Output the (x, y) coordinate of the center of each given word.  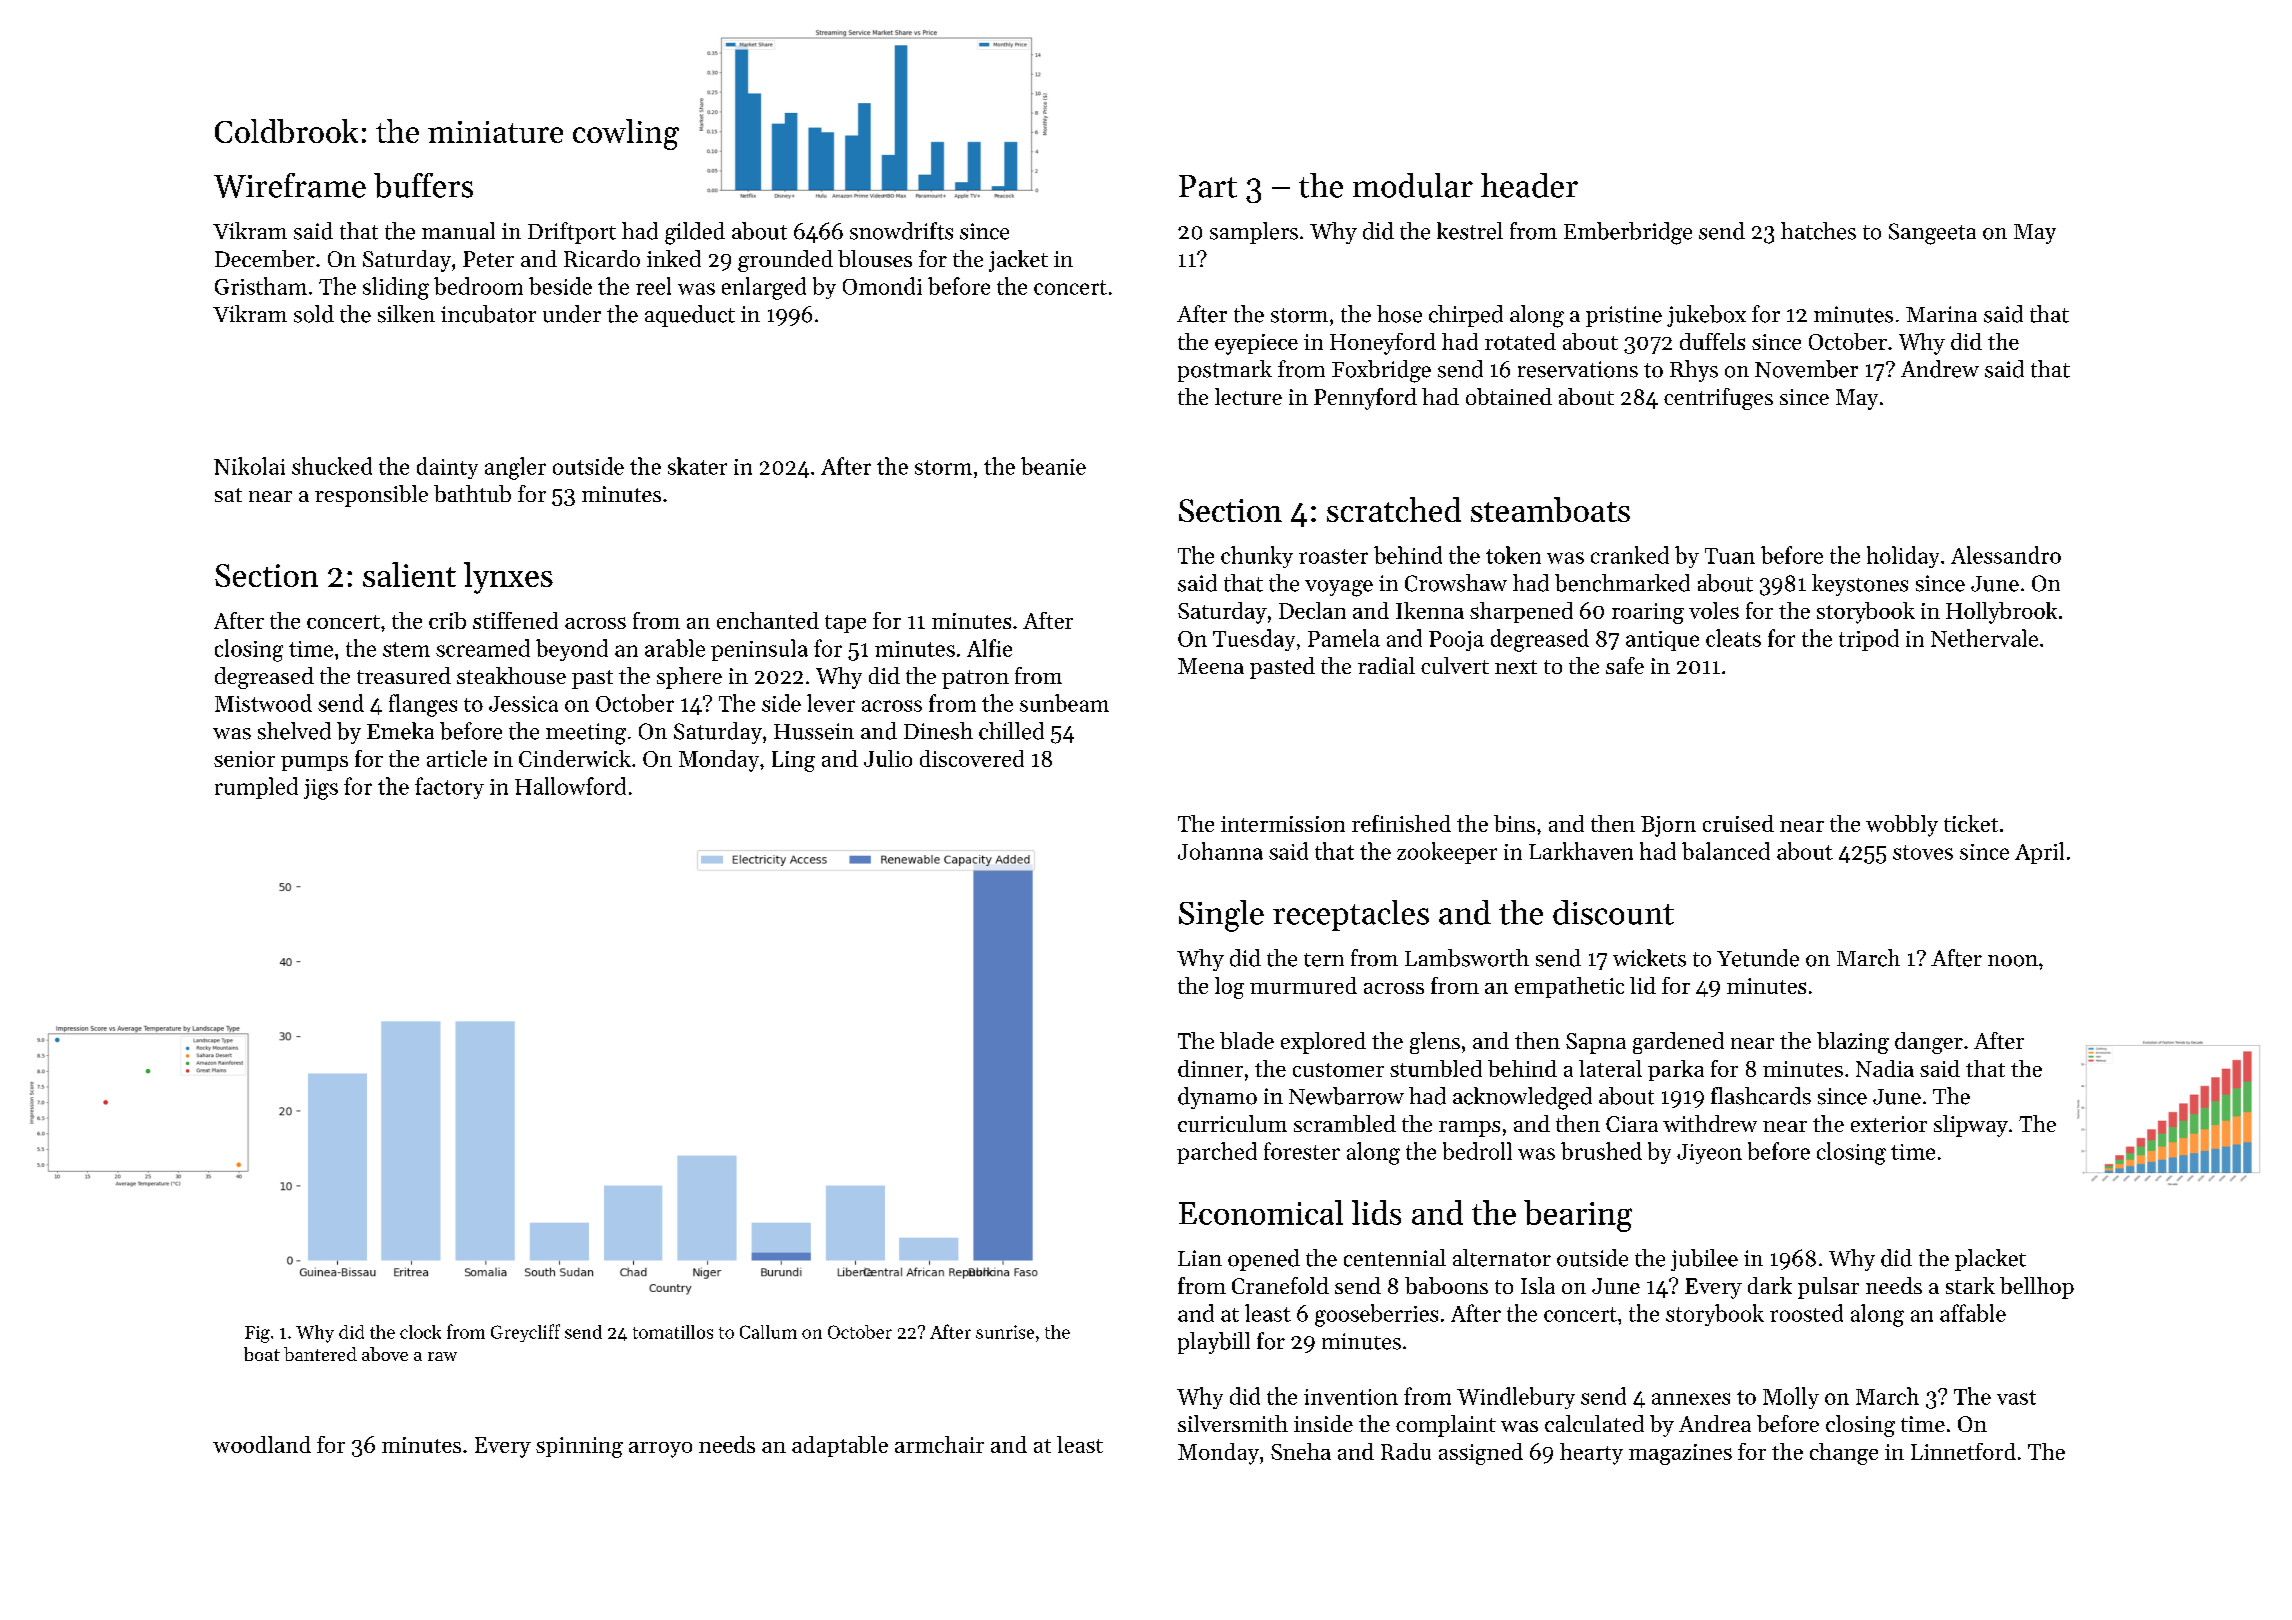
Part (1208, 186)
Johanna (1220, 851)
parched (1217, 1153)
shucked (332, 466)
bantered (320, 1354)
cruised (1738, 823)
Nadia (1885, 1068)
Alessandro (2006, 555)
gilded (695, 233)
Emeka (400, 731)
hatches (1818, 231)
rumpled (256, 788)
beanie (1053, 466)
